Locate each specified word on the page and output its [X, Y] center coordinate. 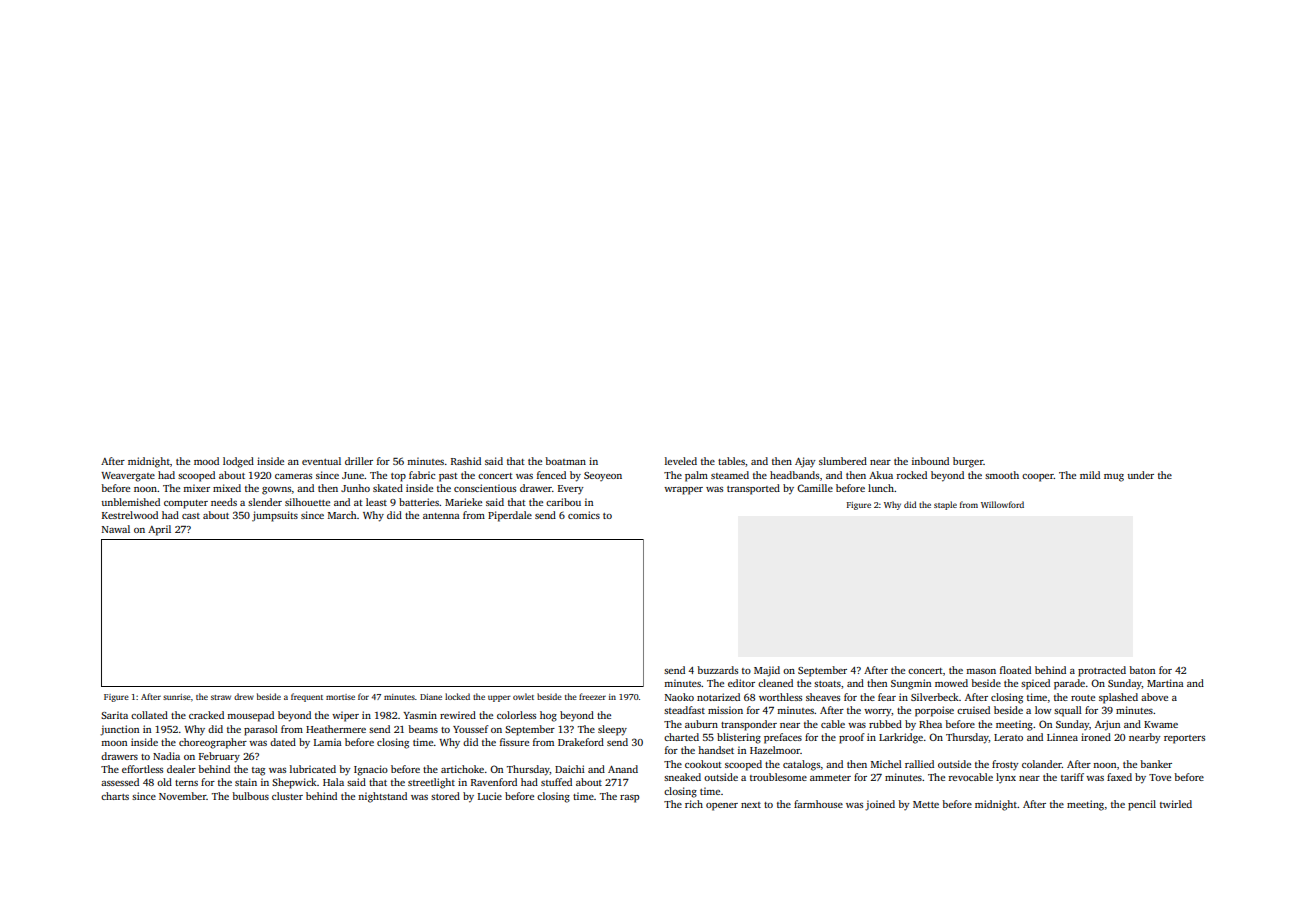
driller [359, 461]
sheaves [823, 697]
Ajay [805, 462]
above [1154, 697]
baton [1142, 670]
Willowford [1002, 504]
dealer [181, 769]
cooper [1038, 478]
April [159, 530]
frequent [307, 697]
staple [945, 505]
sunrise [177, 697]
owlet [523, 696]
